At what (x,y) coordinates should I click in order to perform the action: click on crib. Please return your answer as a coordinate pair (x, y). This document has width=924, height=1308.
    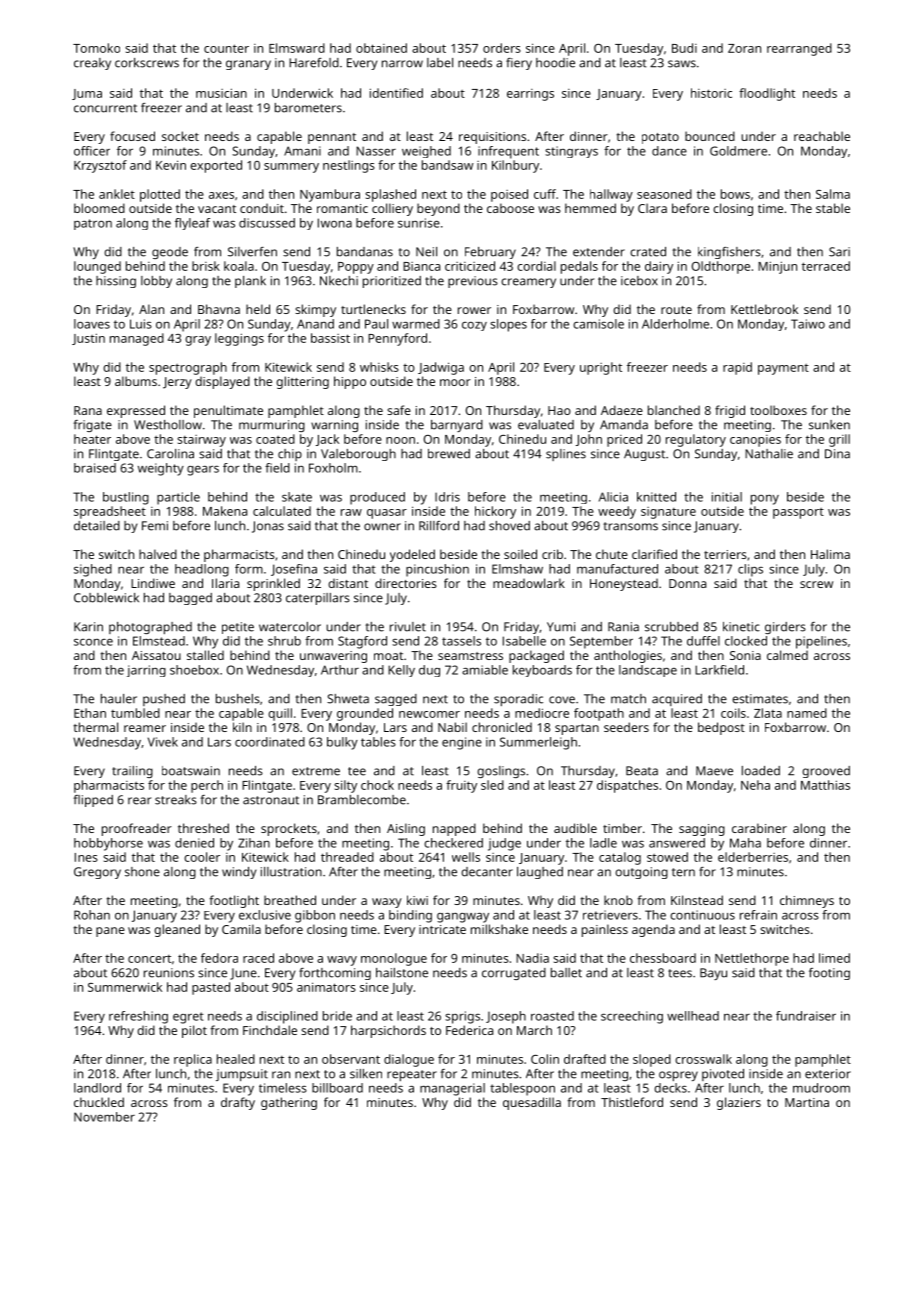
    Looking at the image, I should click on (552, 554).
